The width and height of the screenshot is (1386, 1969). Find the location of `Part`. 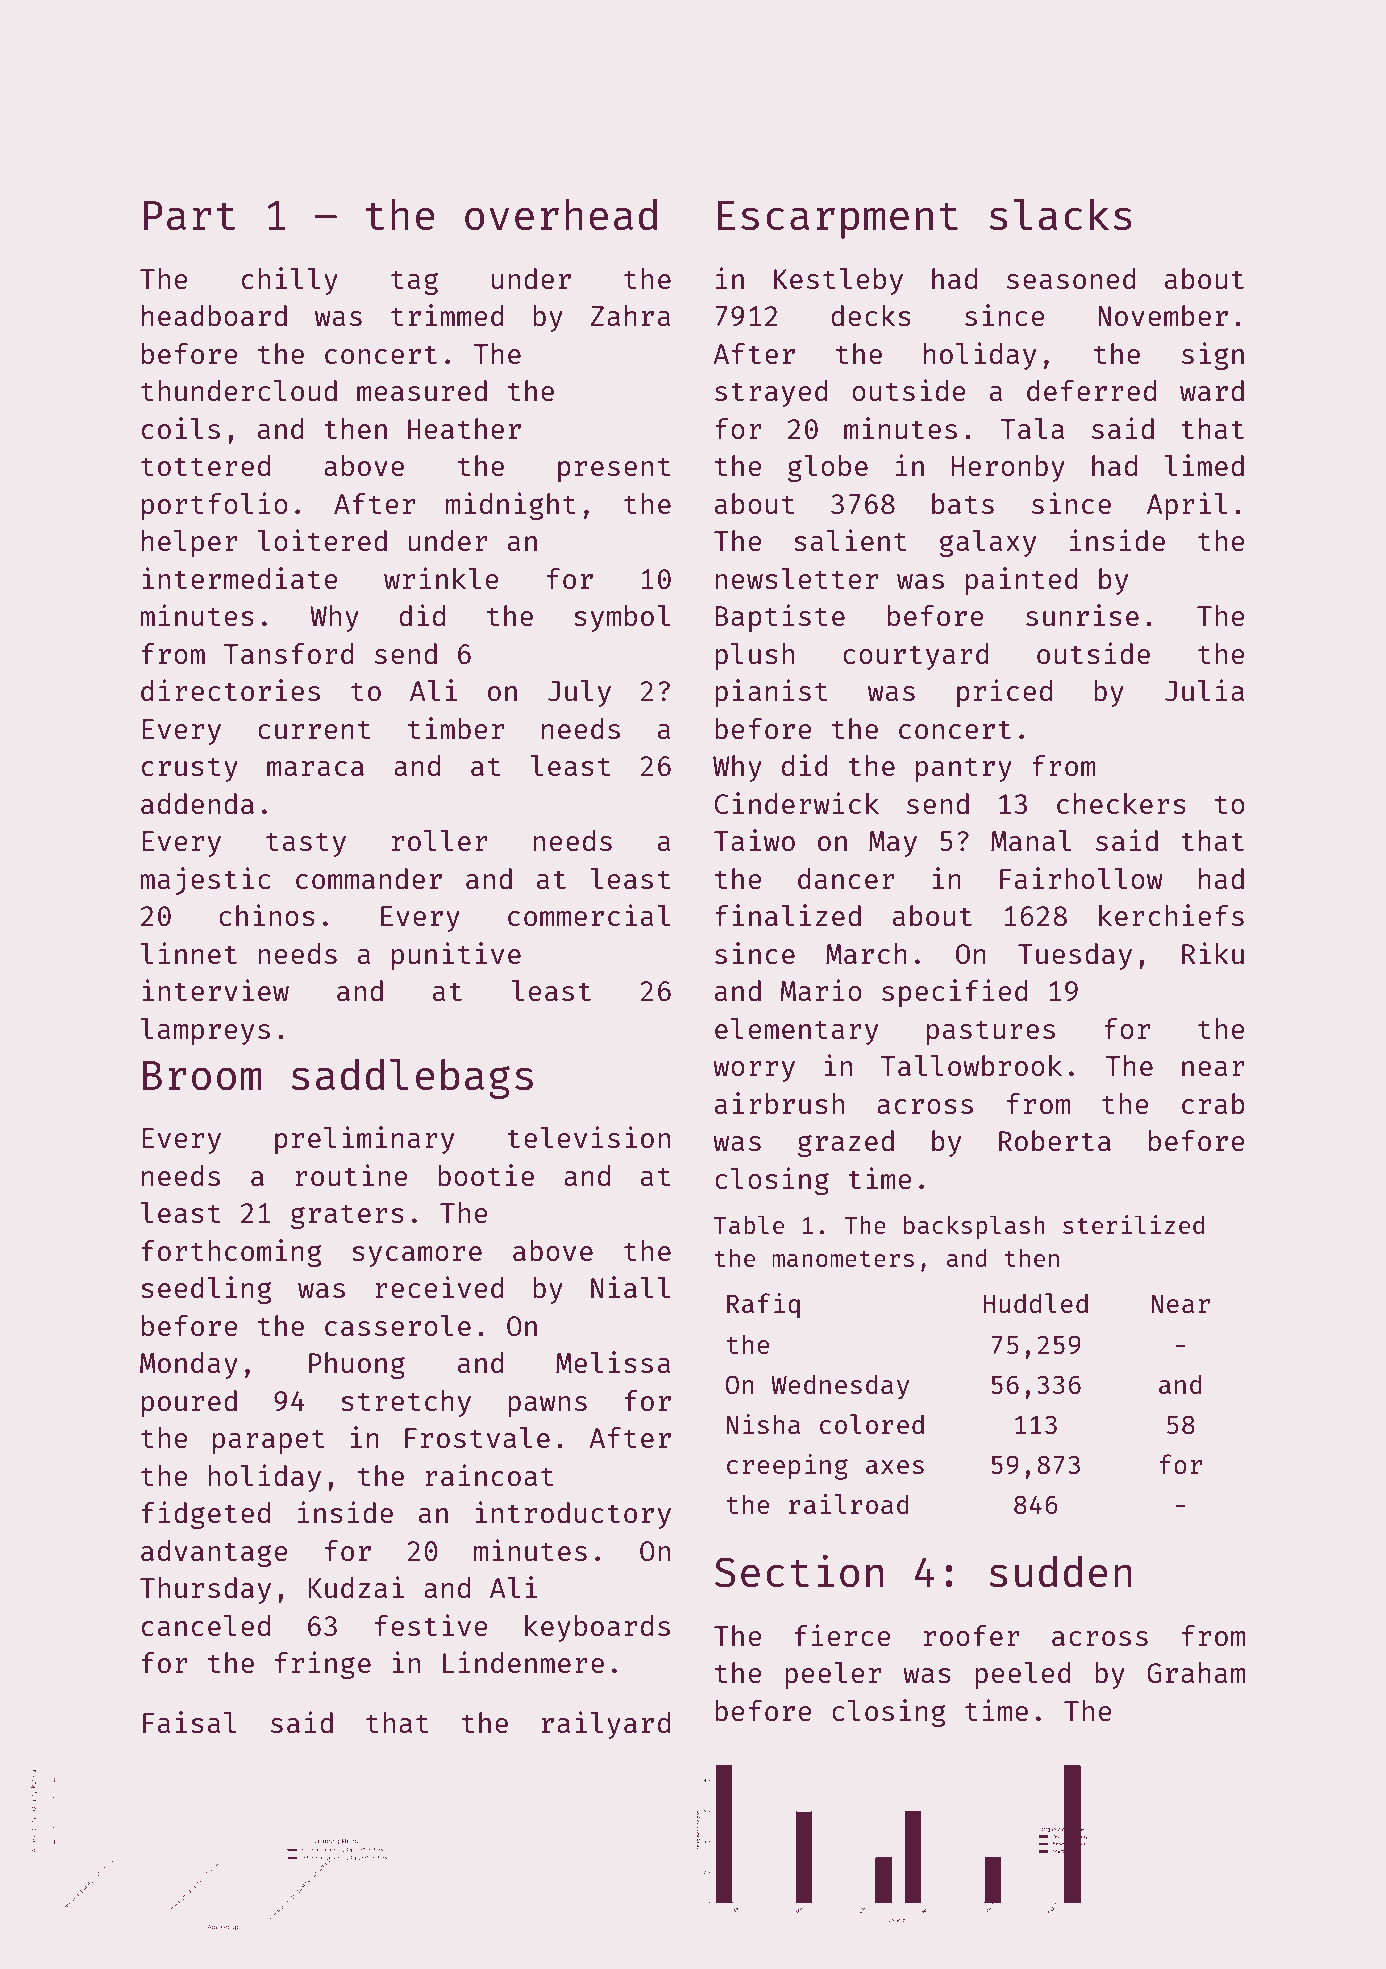

Part is located at coordinates (190, 216).
